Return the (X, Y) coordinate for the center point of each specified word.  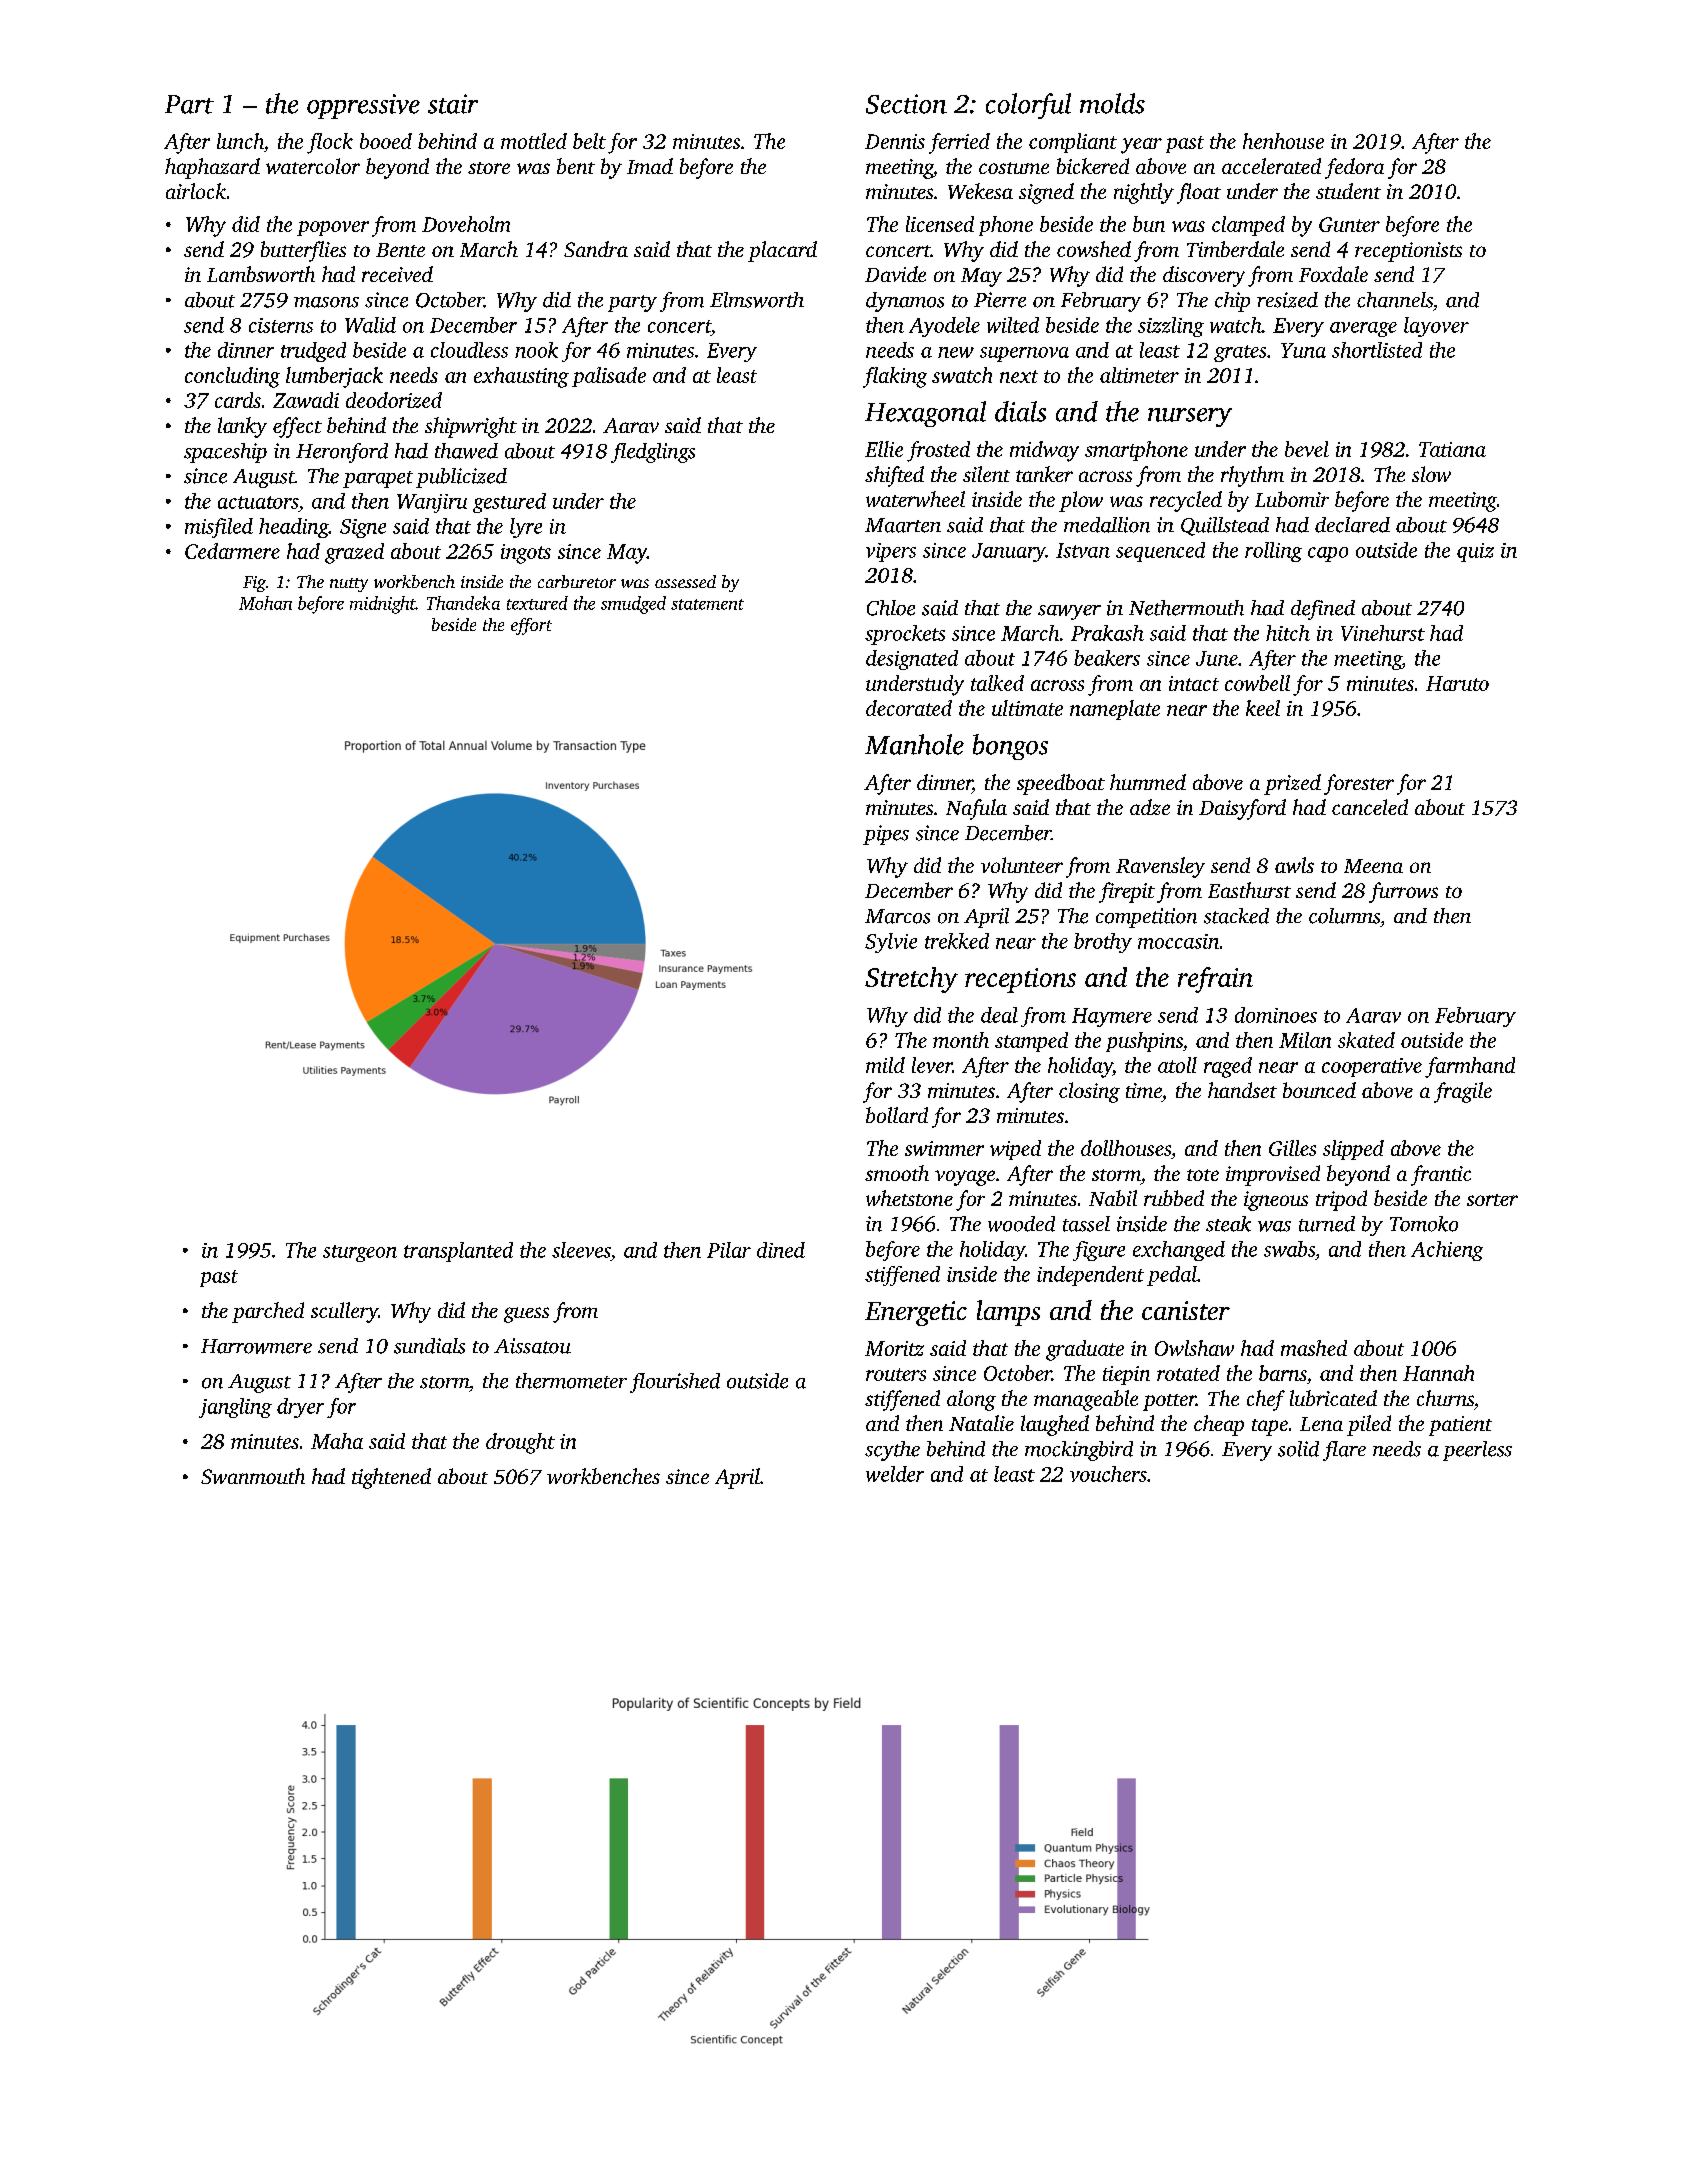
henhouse (1283, 141)
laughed (1055, 1425)
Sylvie (891, 943)
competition (1146, 918)
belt (589, 141)
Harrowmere (256, 1346)
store (489, 168)
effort (531, 626)
